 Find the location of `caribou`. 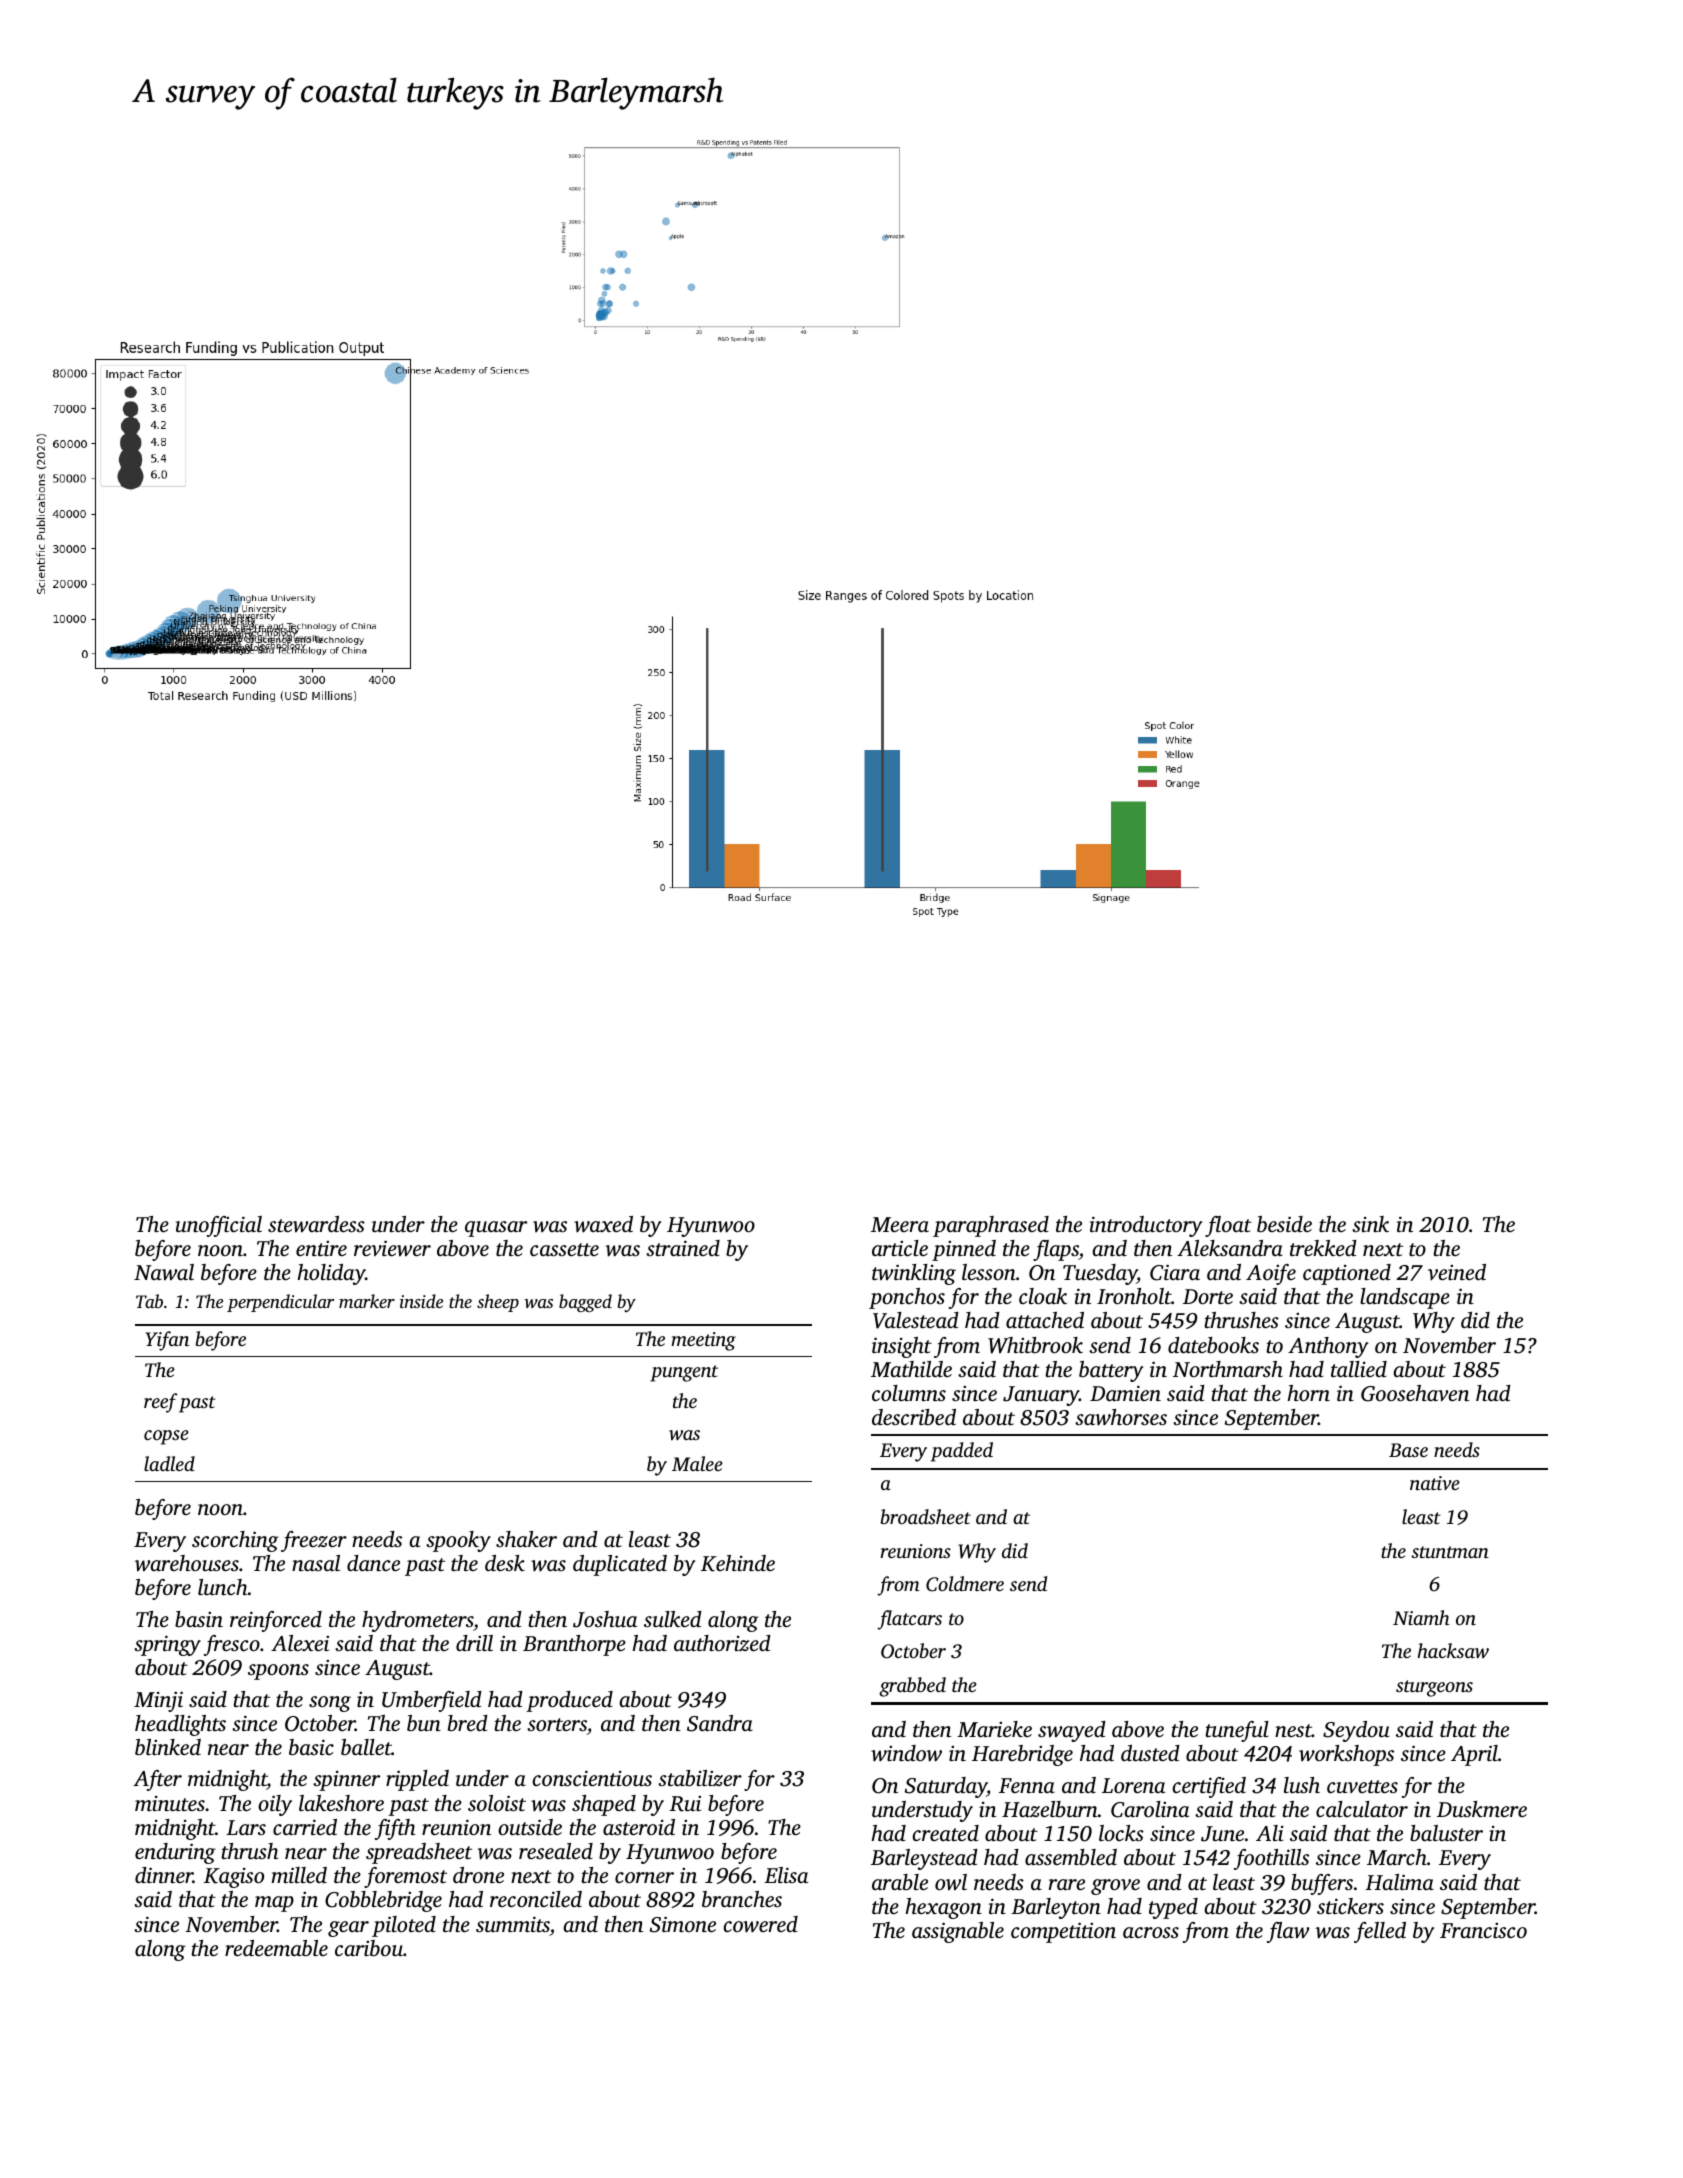

caribou is located at coordinates (369, 1948).
